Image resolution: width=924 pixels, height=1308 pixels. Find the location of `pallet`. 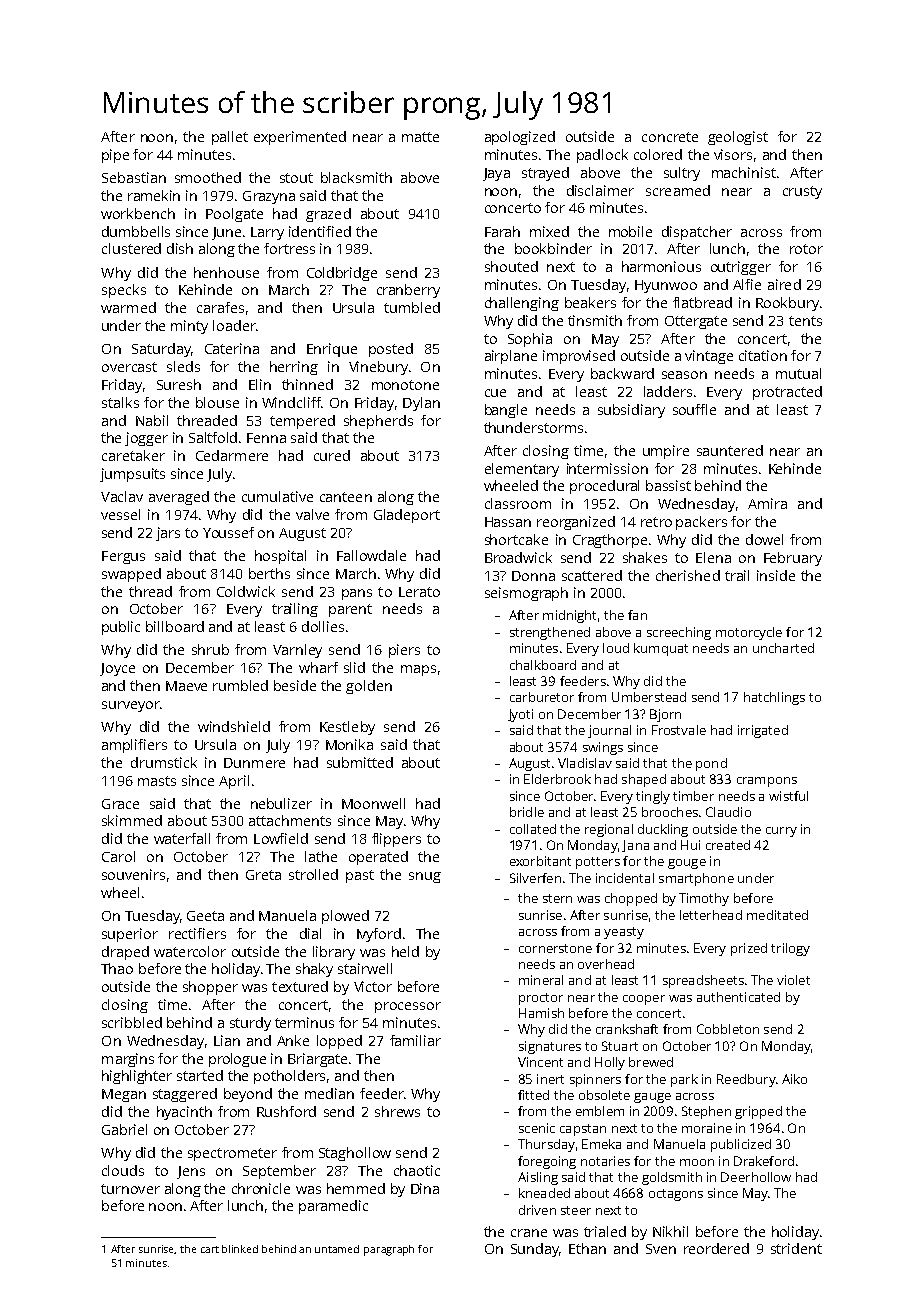

pallet is located at coordinates (230, 138).
